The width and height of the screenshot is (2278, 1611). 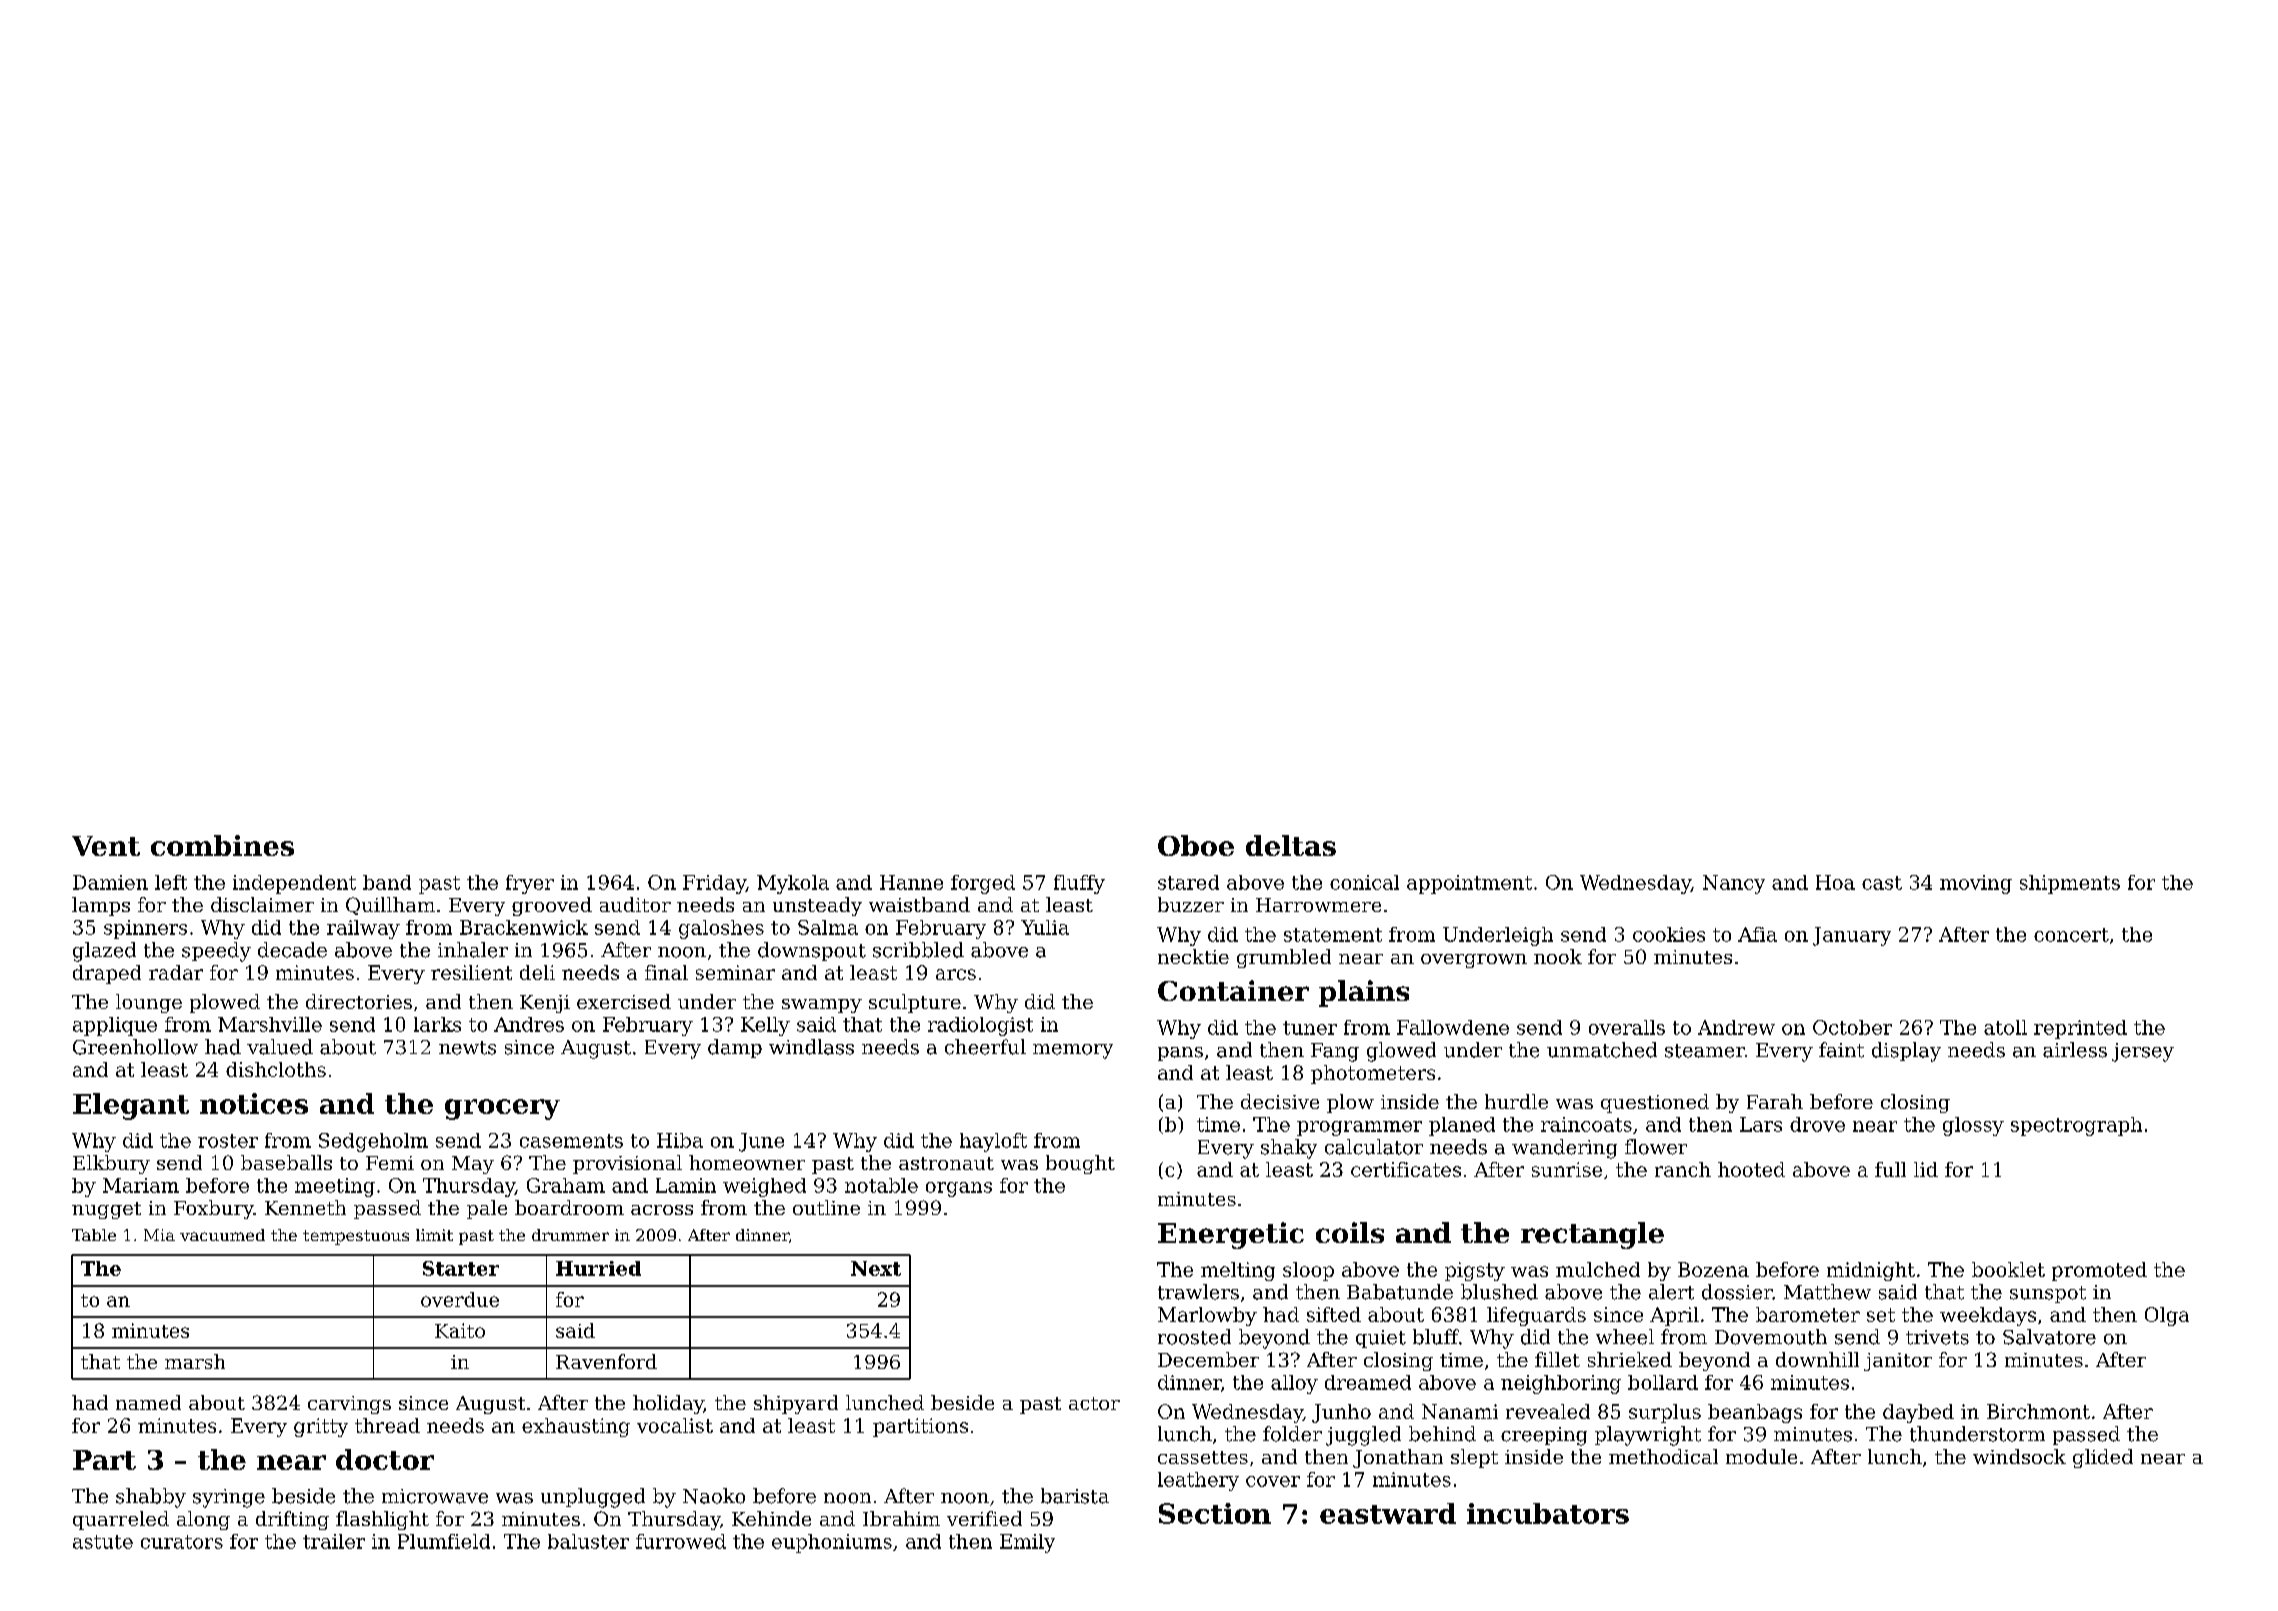 What do you see at coordinates (1882, 883) in the screenshot?
I see `cast` at bounding box center [1882, 883].
